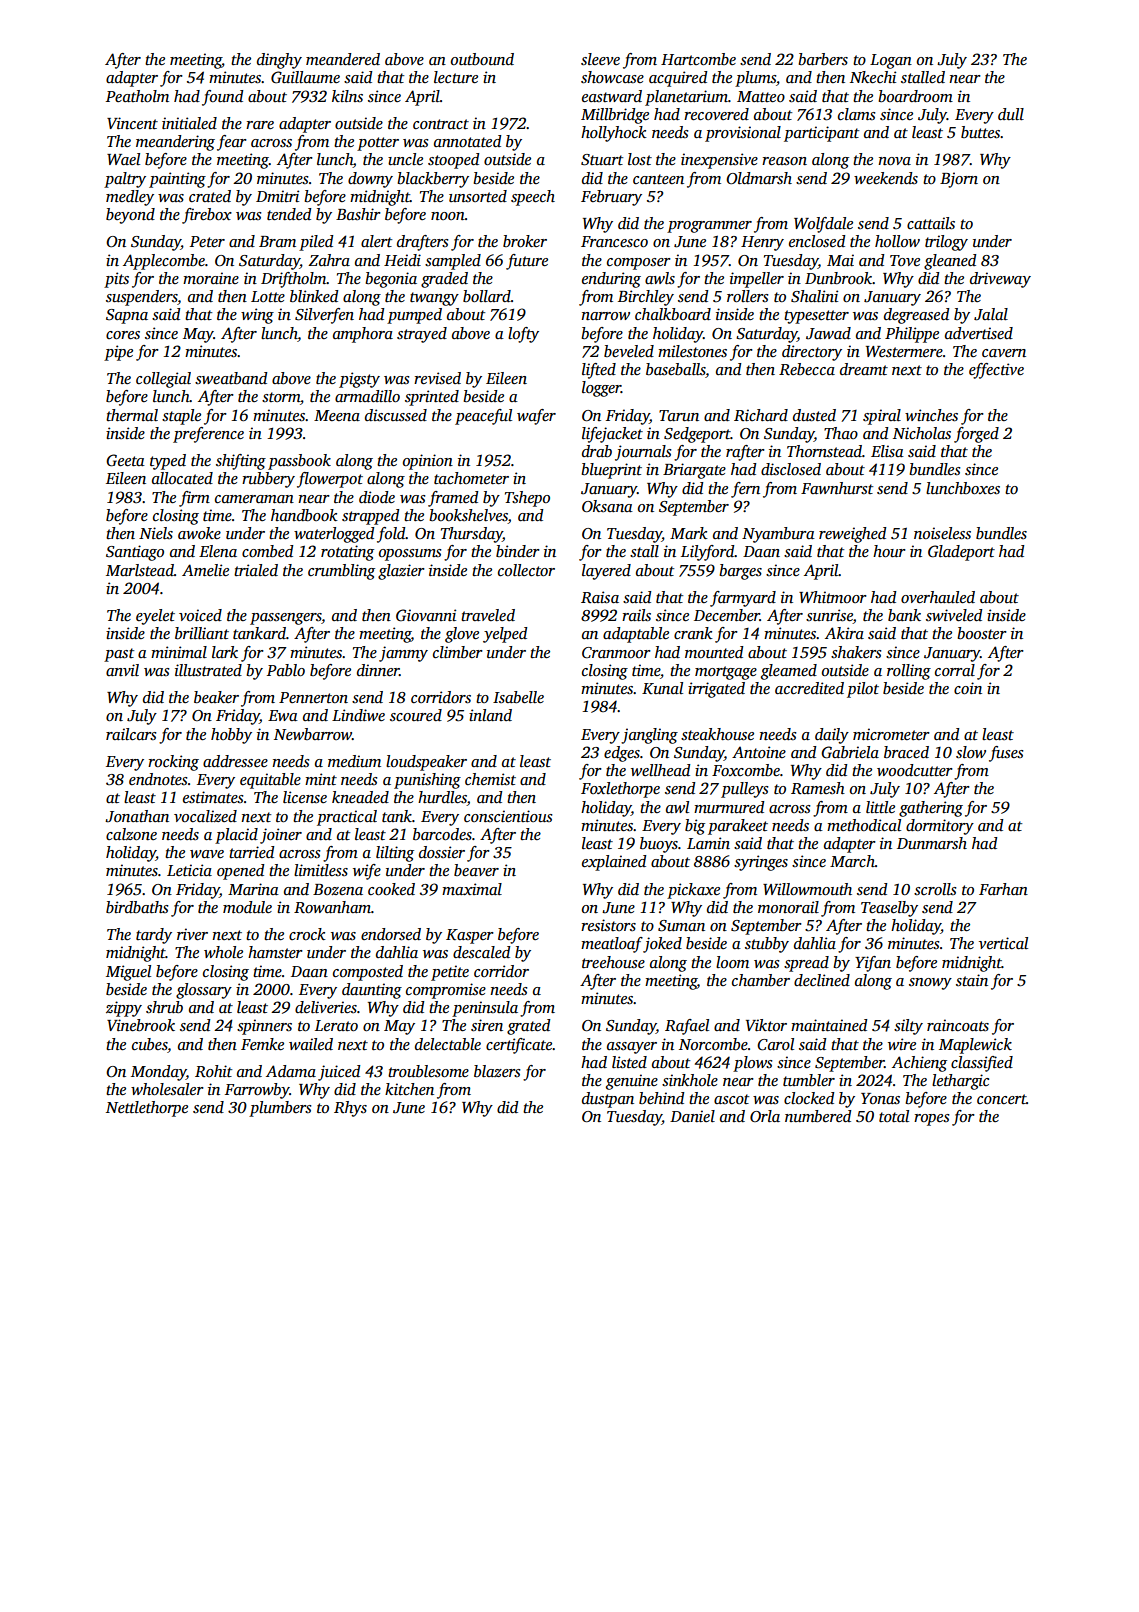 Image resolution: width=1139 pixels, height=1612 pixels. I want to click on plumbers, so click(280, 1109).
